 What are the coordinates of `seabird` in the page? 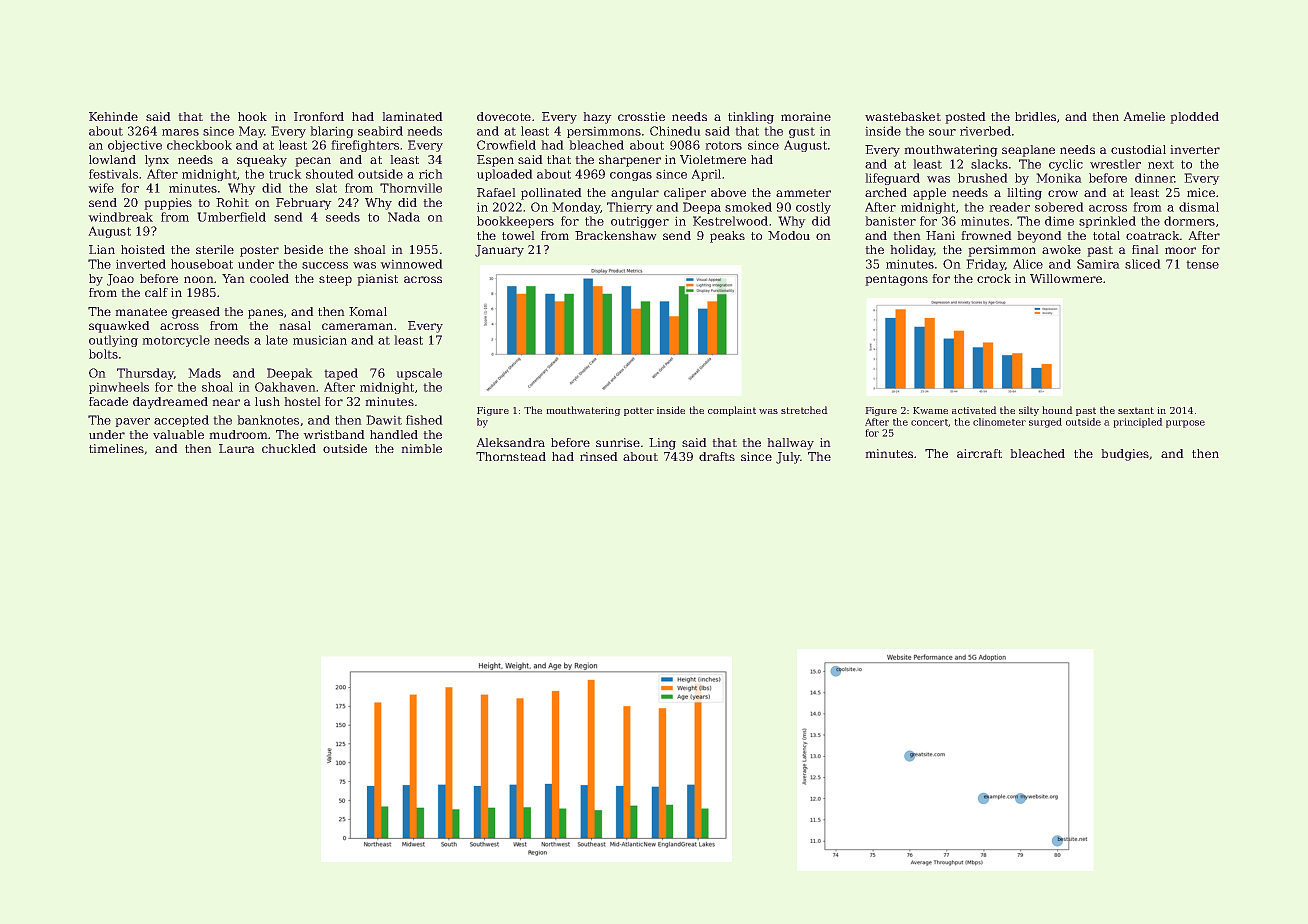 It's located at (380, 131).
